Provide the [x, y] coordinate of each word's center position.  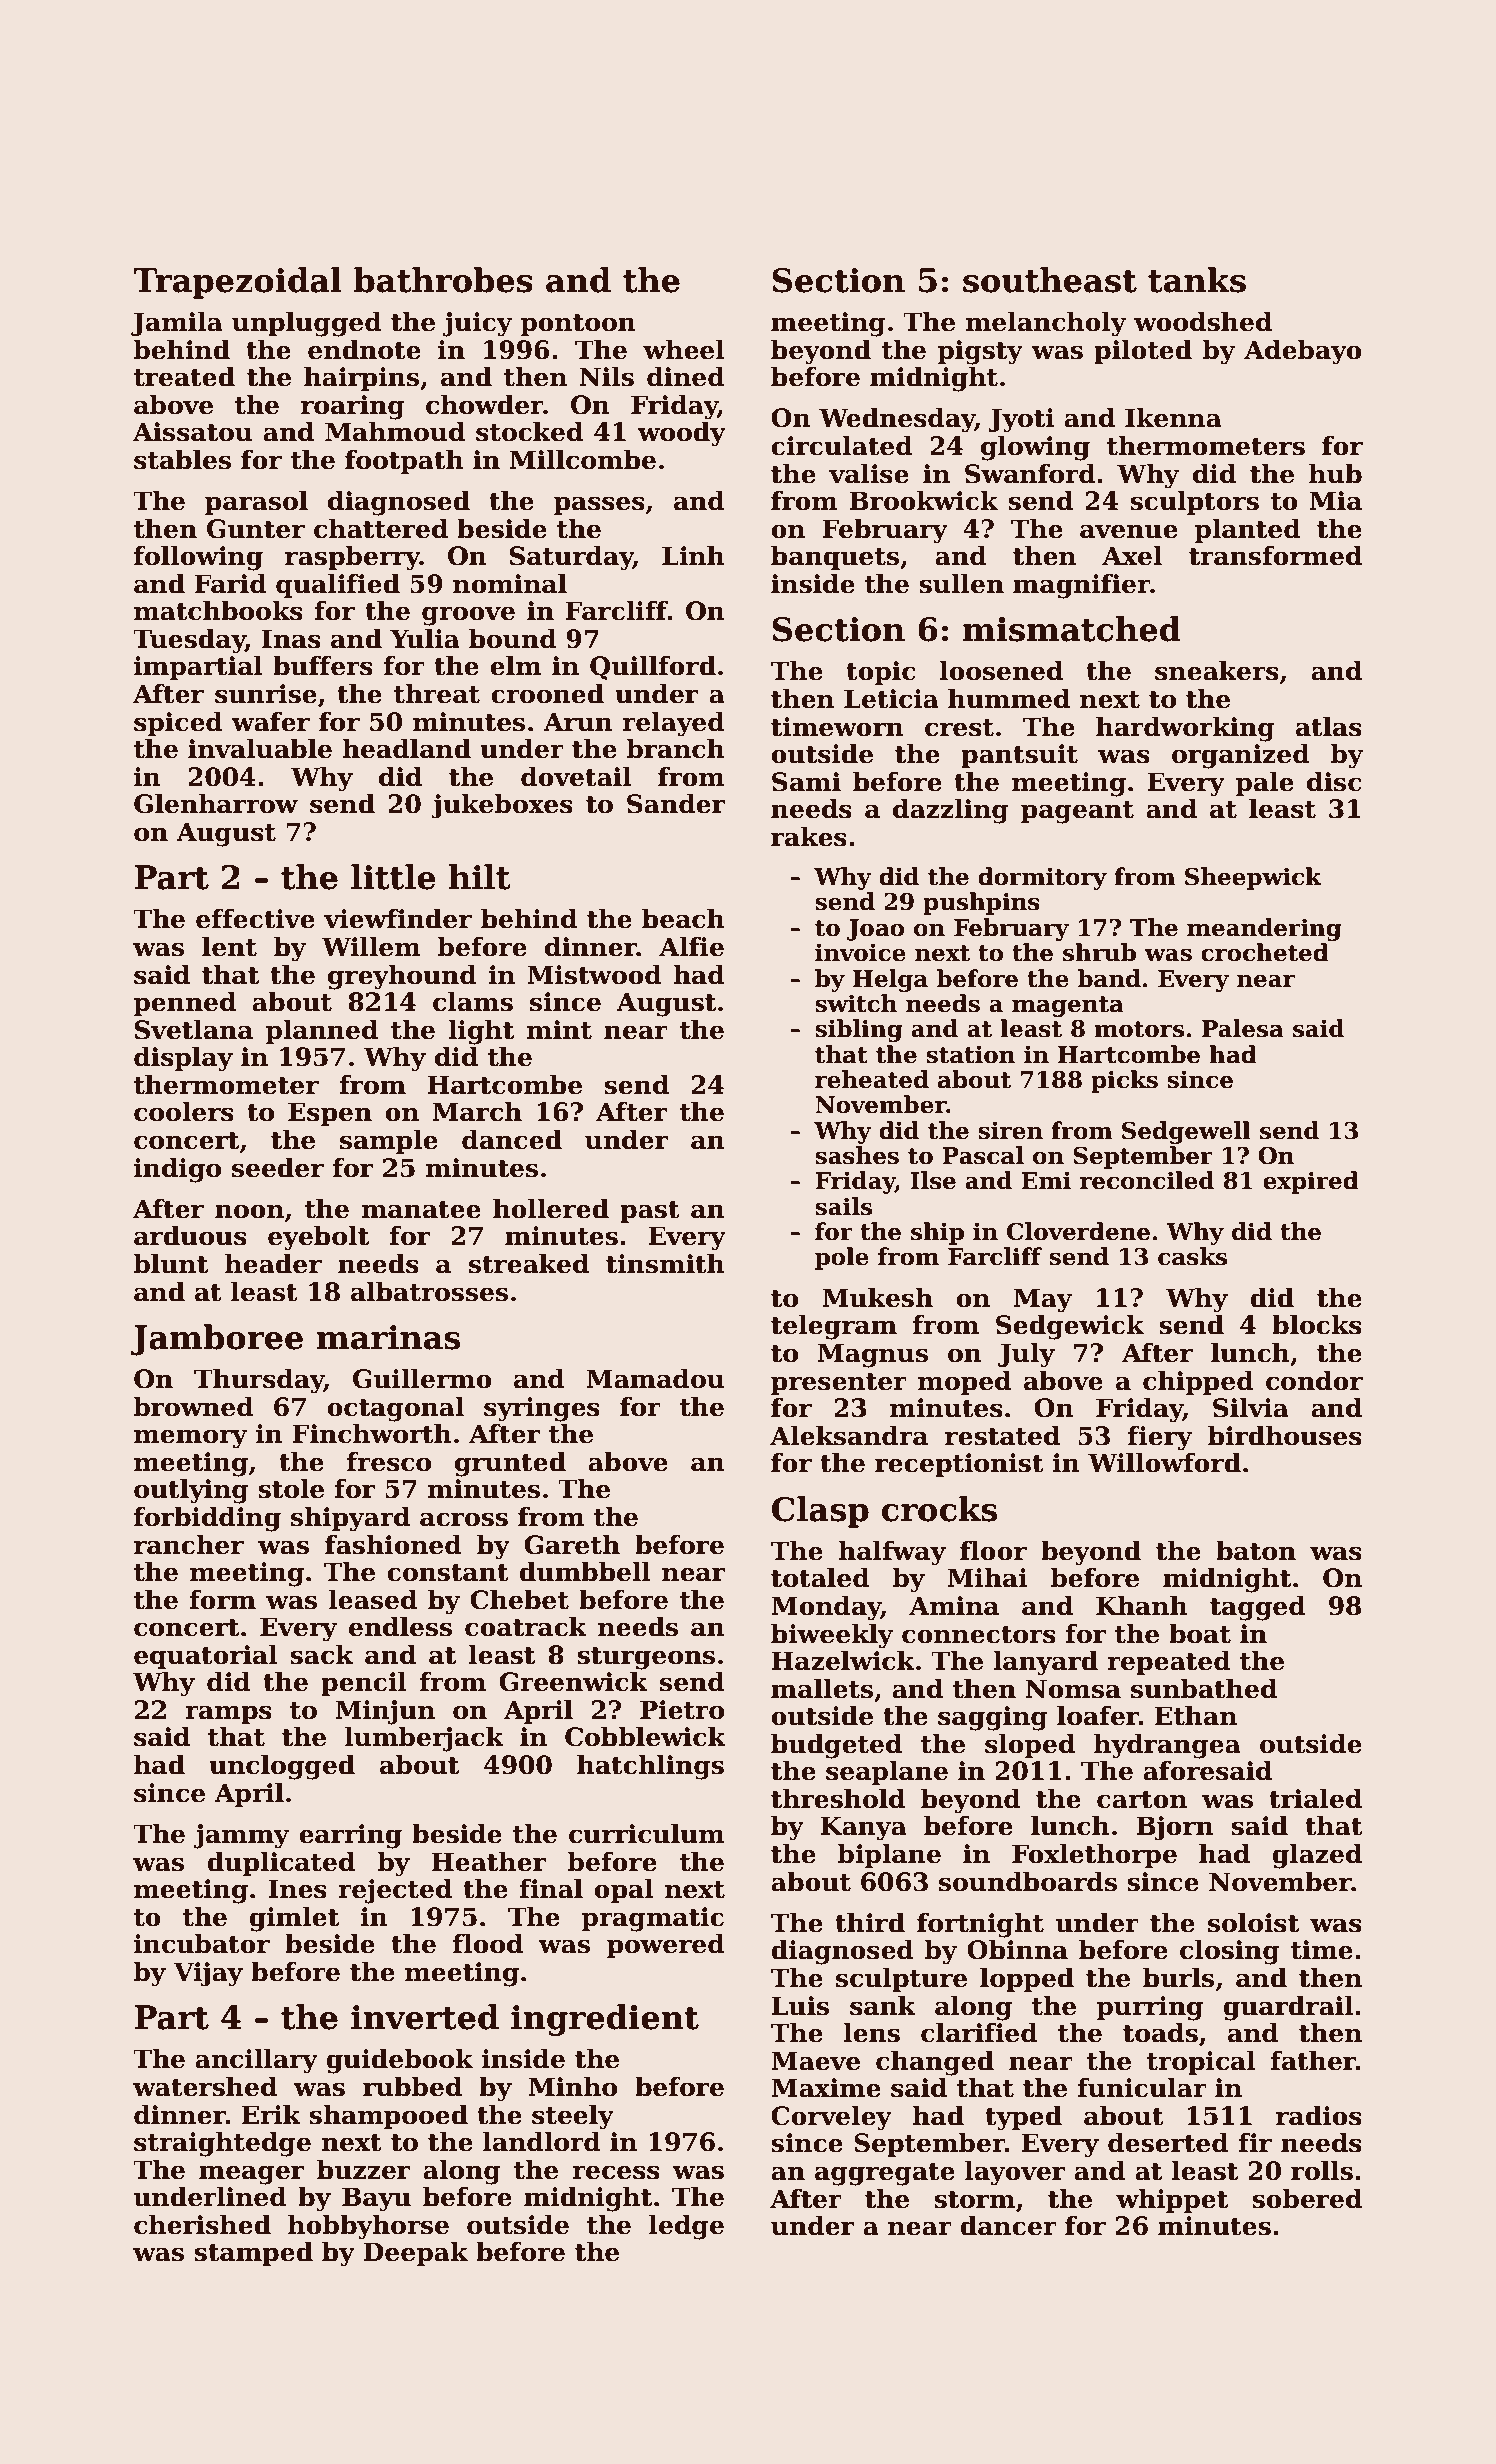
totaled [820, 1578]
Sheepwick [1253, 878]
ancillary [256, 2061]
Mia [1336, 501]
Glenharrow [216, 804]
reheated [872, 1079]
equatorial [206, 1657]
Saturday [571, 558]
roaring [353, 407]
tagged [1258, 1608]
